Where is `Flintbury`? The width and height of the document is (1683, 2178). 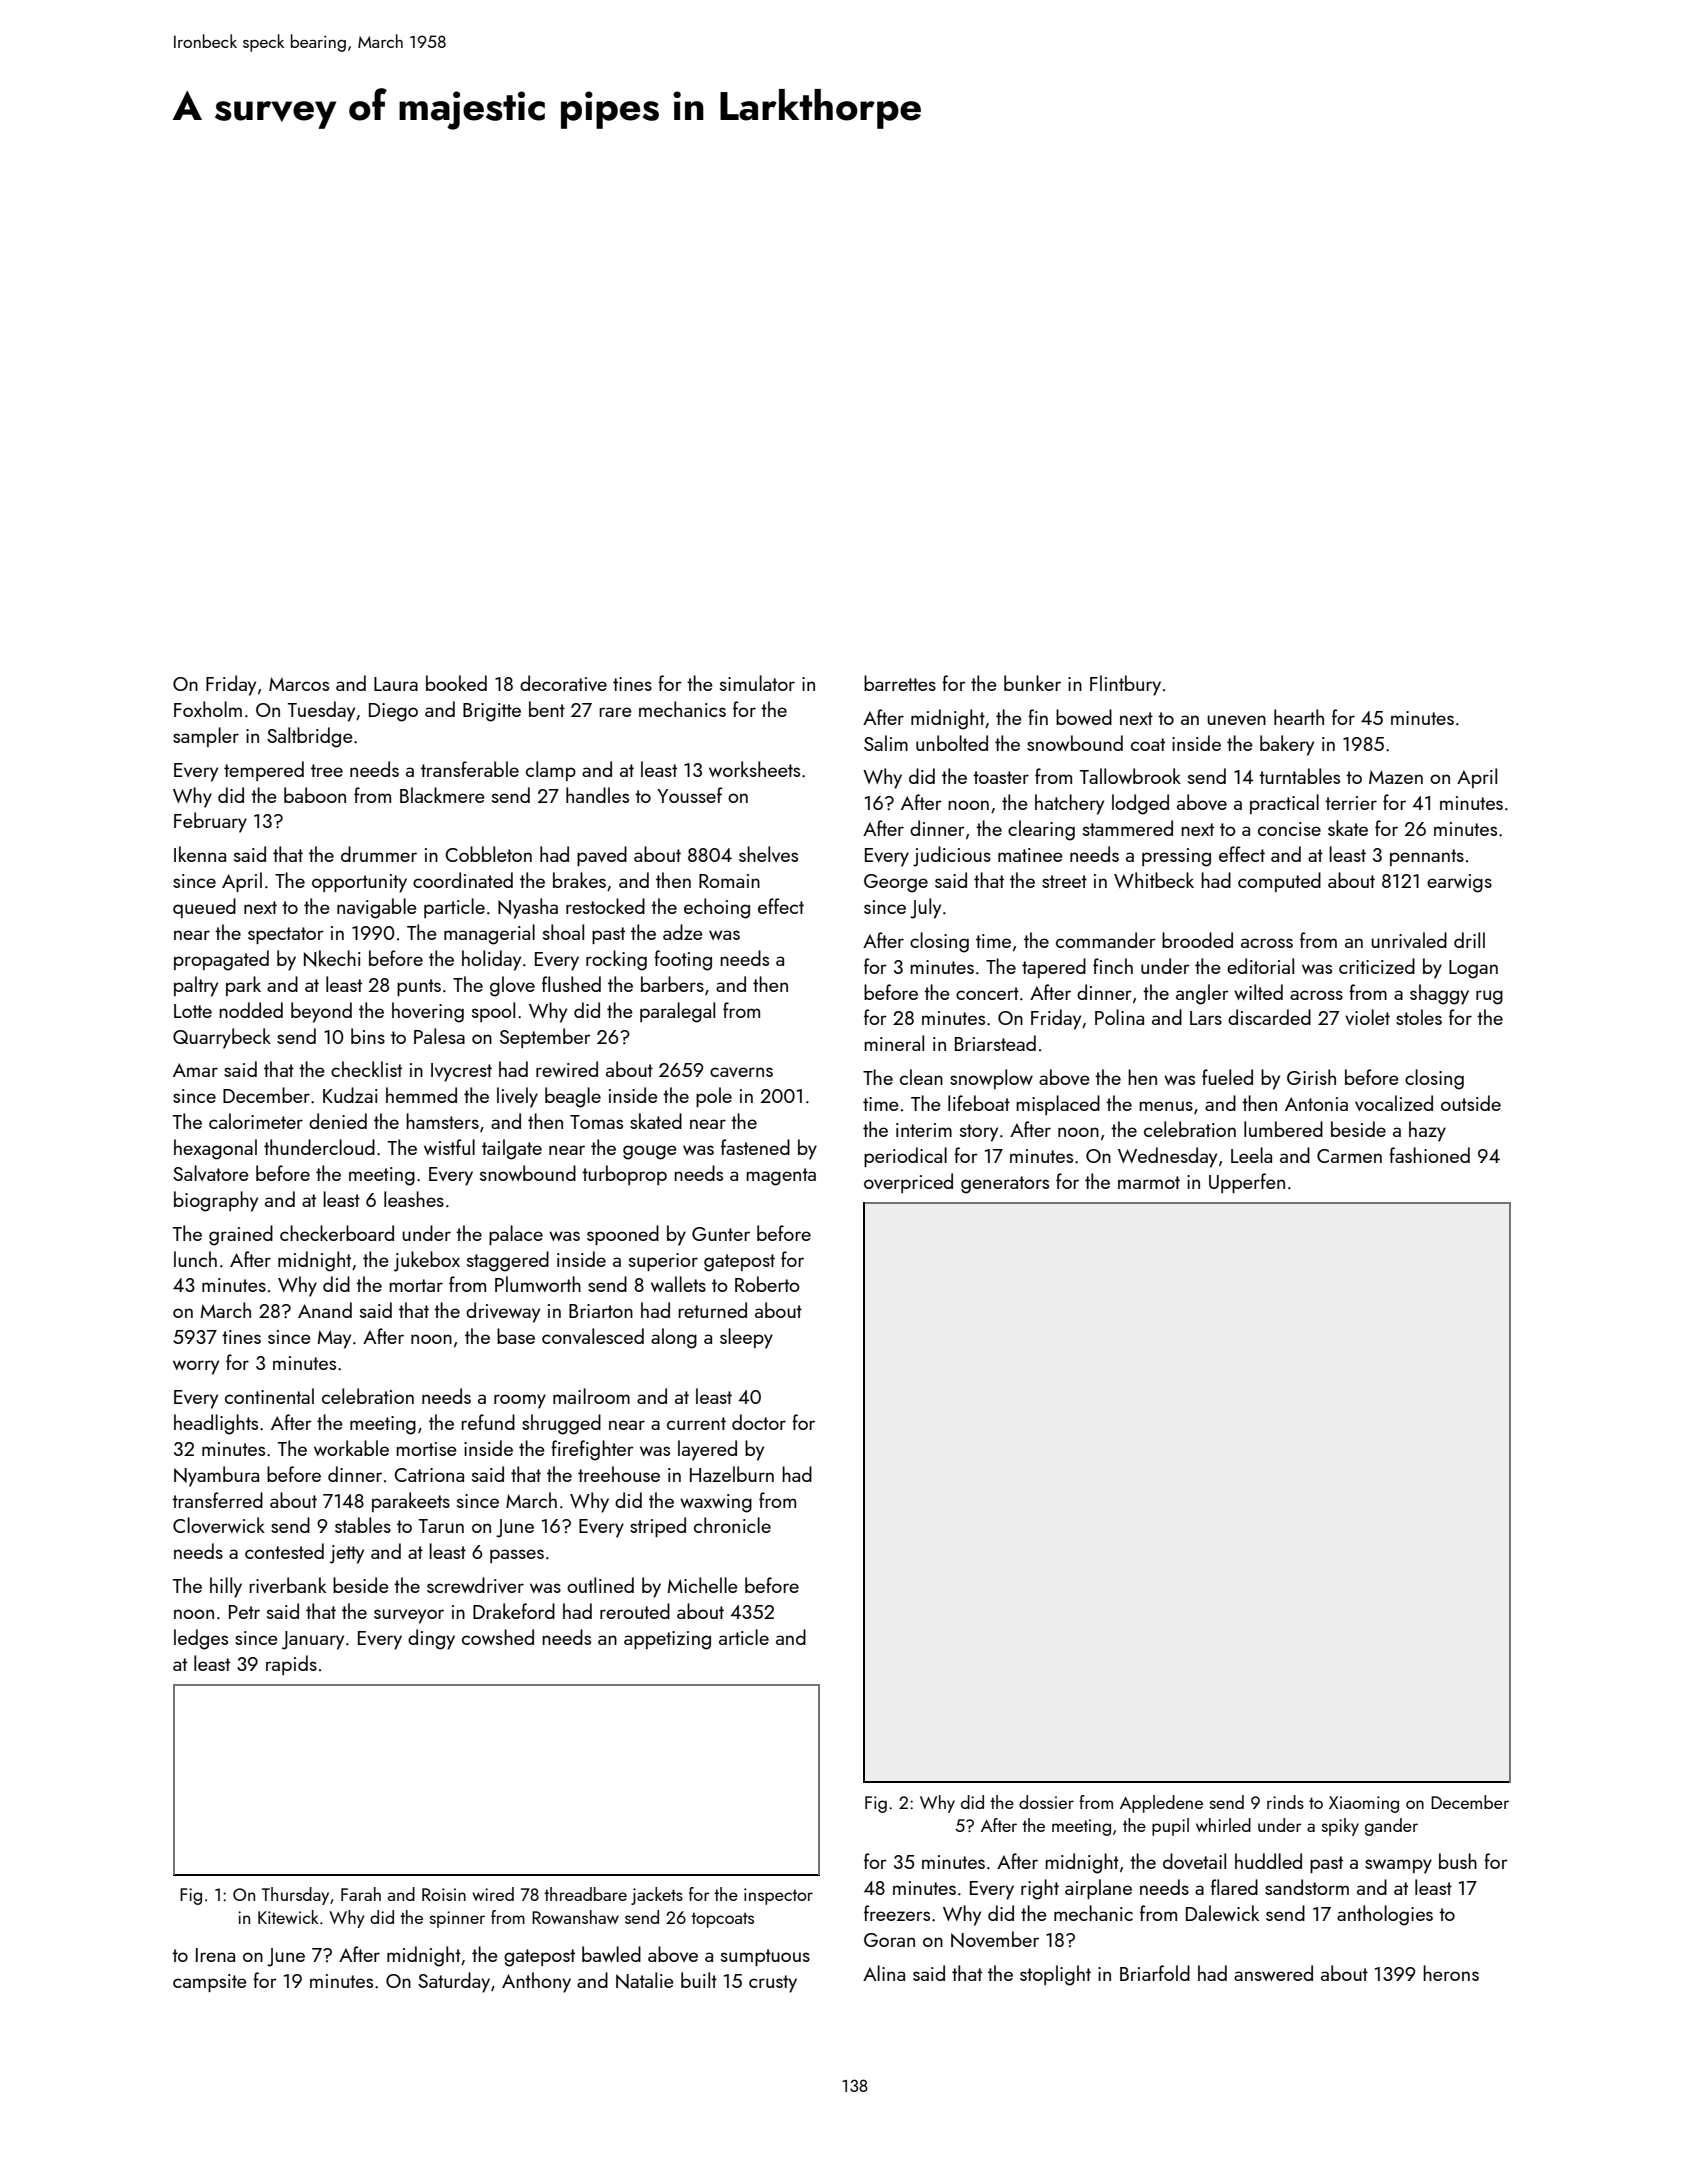
Flintbury is located at coordinates (1125, 685).
